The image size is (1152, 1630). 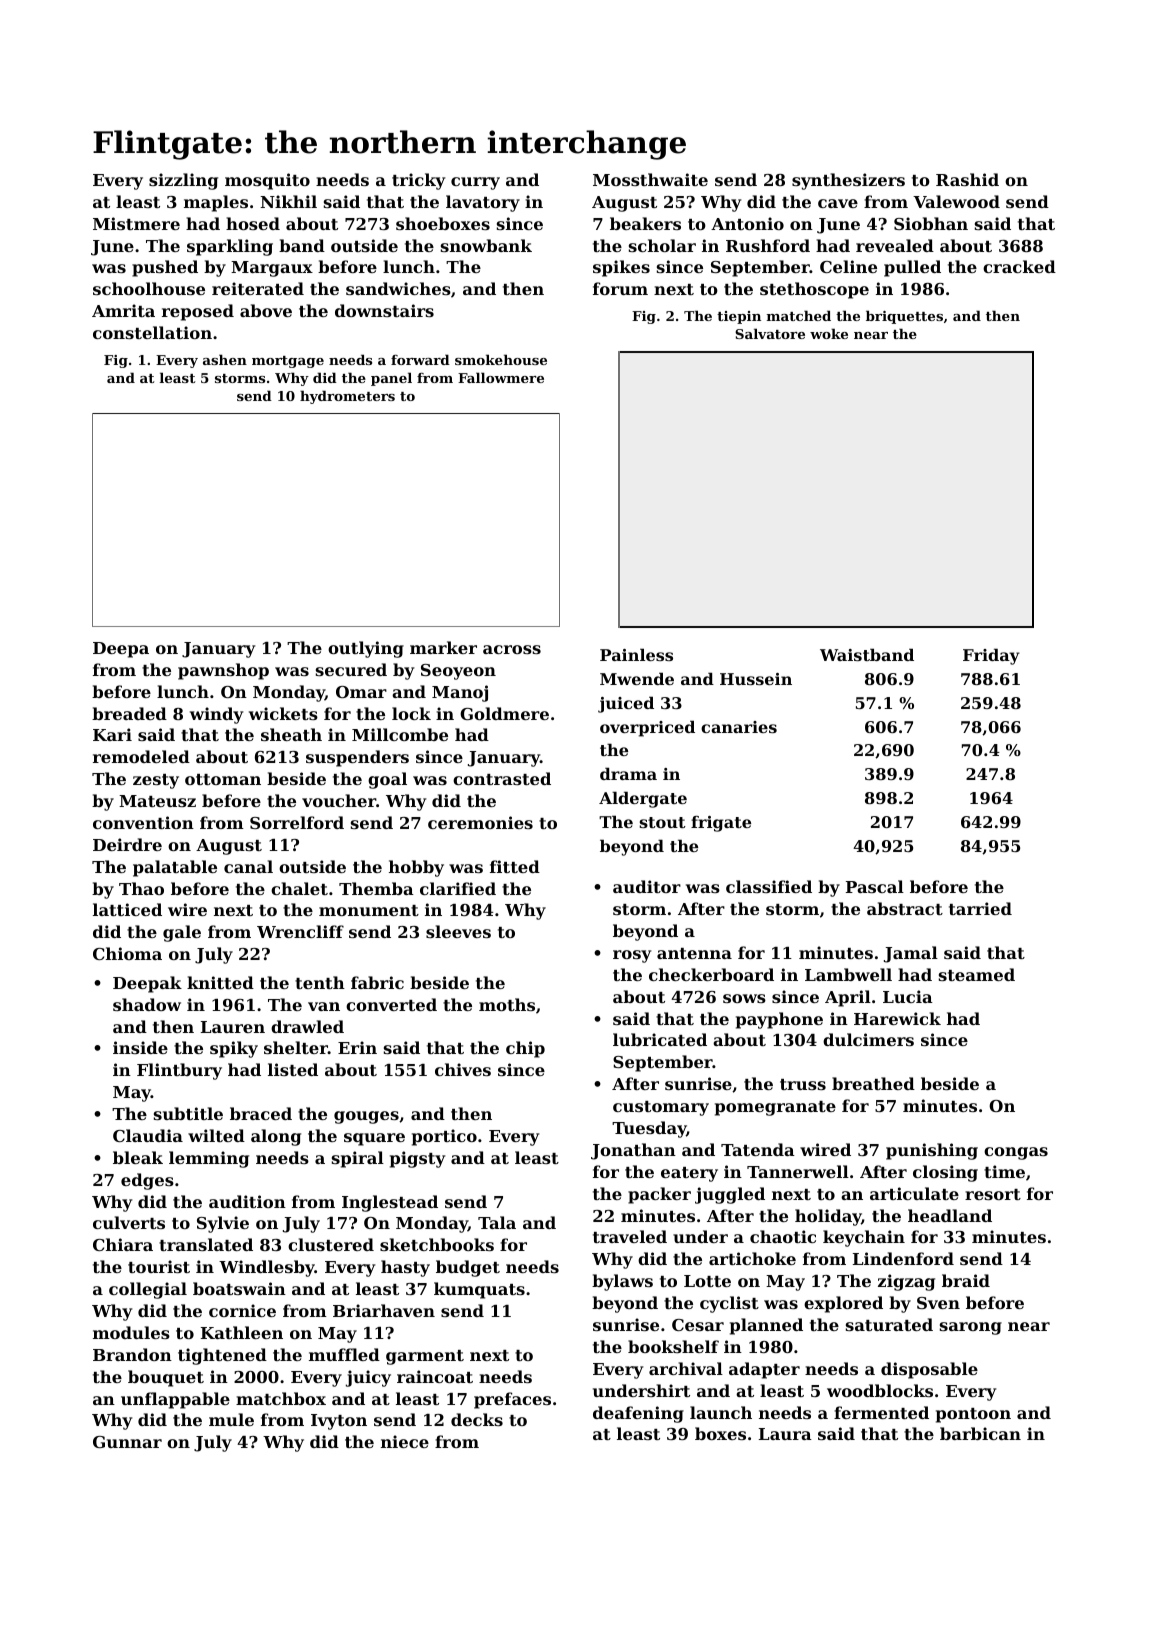 What do you see at coordinates (198, 312) in the screenshot?
I see `reposed` at bounding box center [198, 312].
